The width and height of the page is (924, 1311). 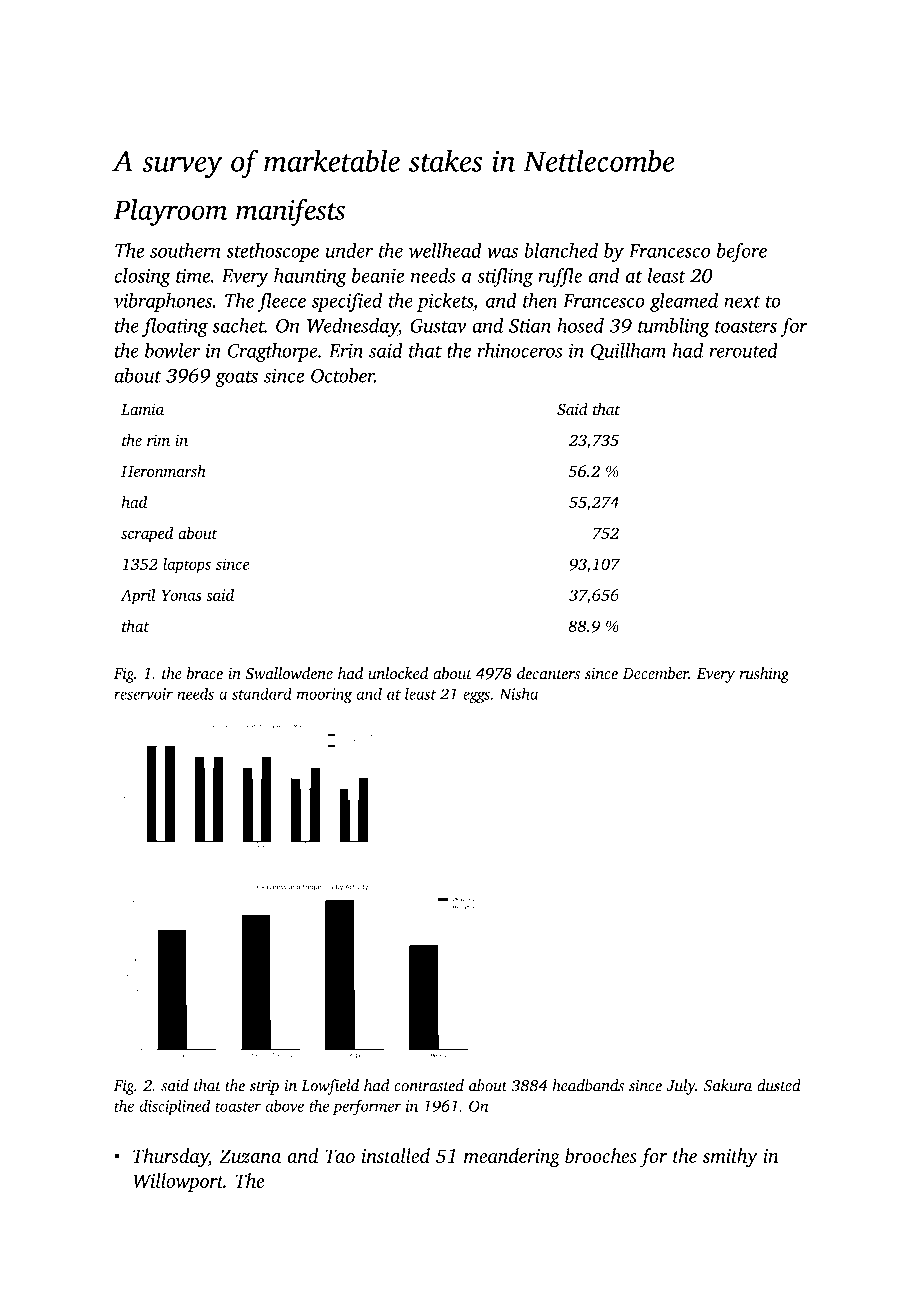 I want to click on rerouted, so click(x=743, y=350).
